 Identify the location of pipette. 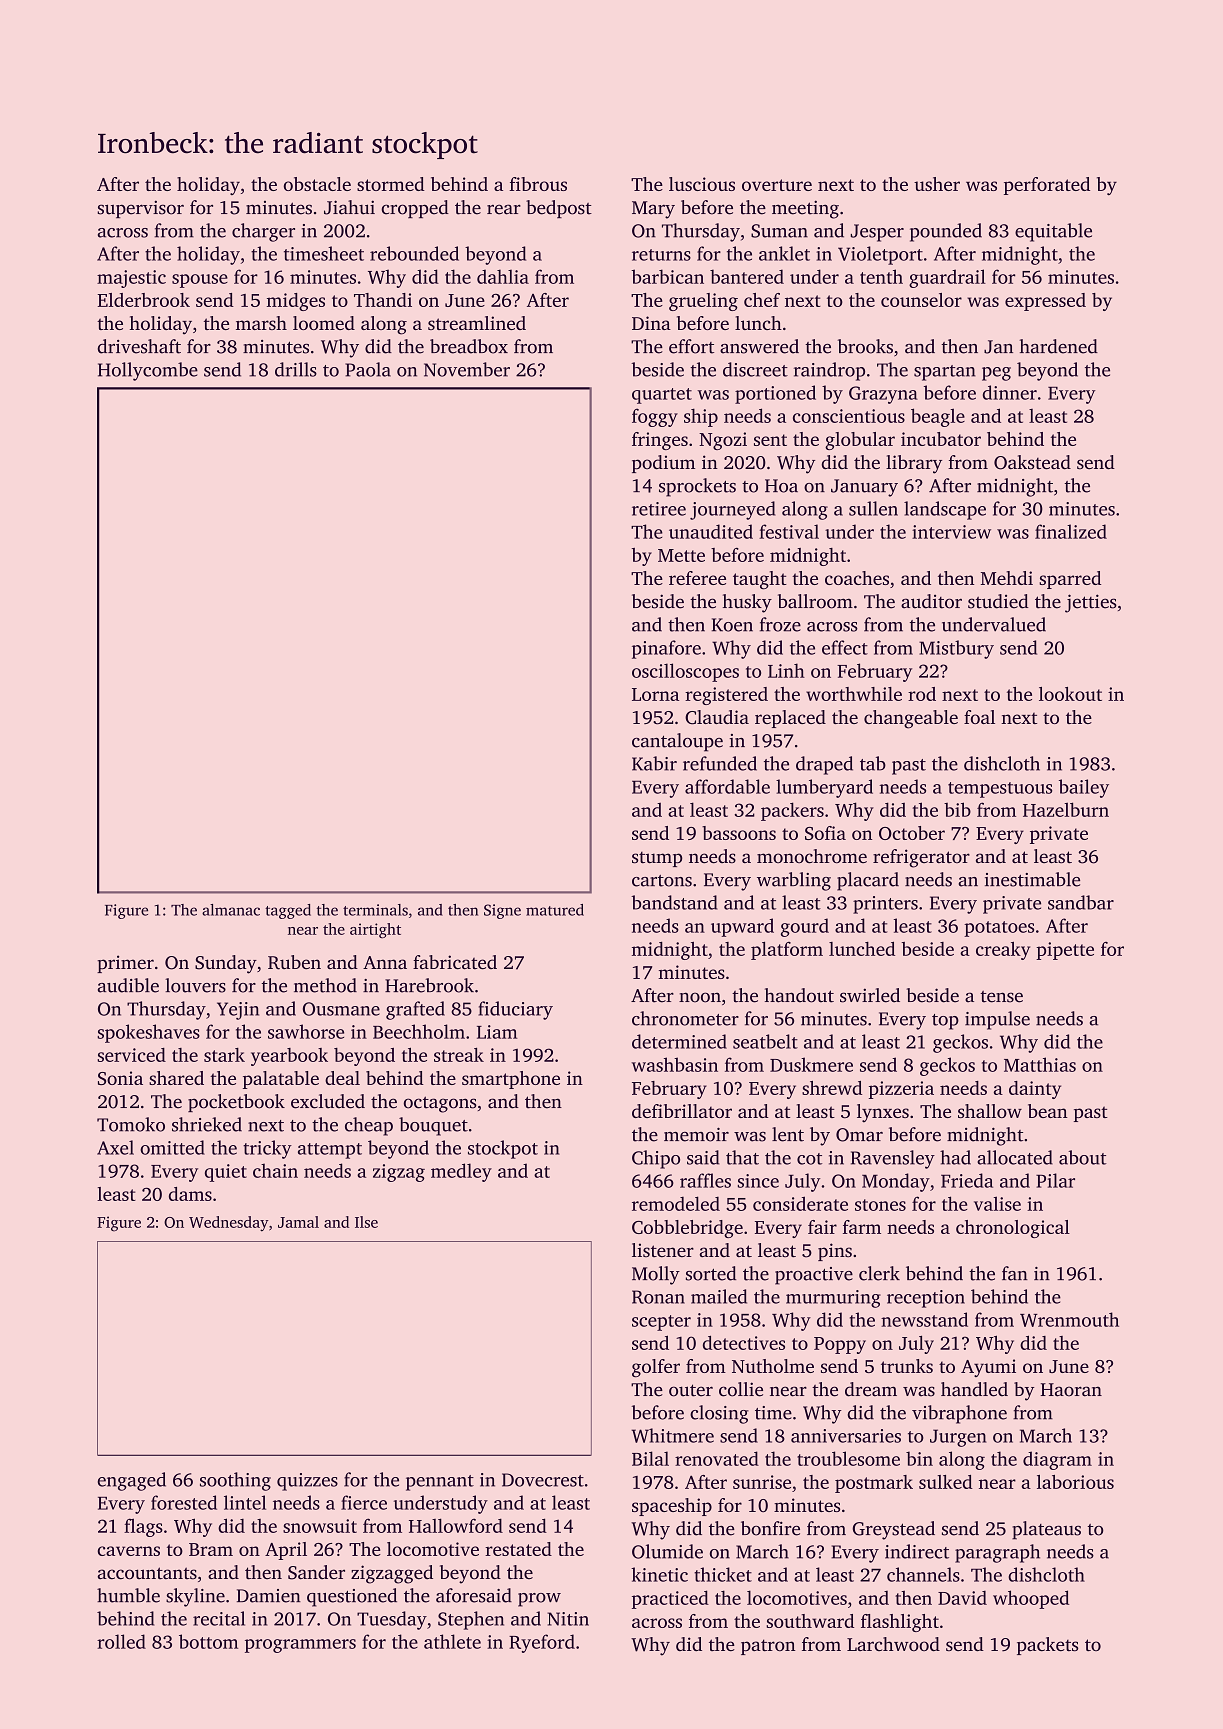
(1065, 951).
